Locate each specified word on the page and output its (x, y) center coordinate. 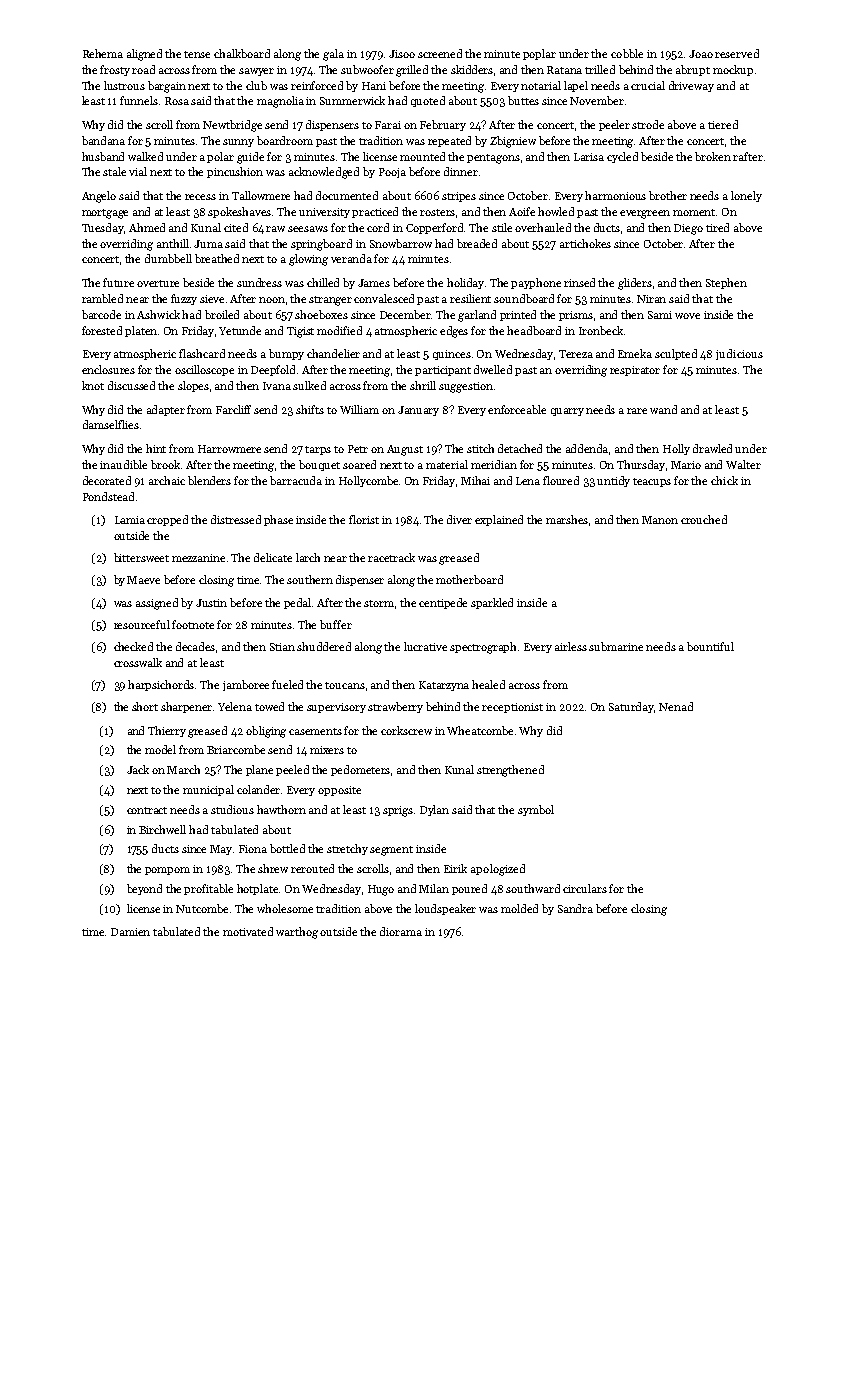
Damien (130, 932)
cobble (627, 53)
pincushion (235, 172)
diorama (401, 931)
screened (440, 53)
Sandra (575, 908)
